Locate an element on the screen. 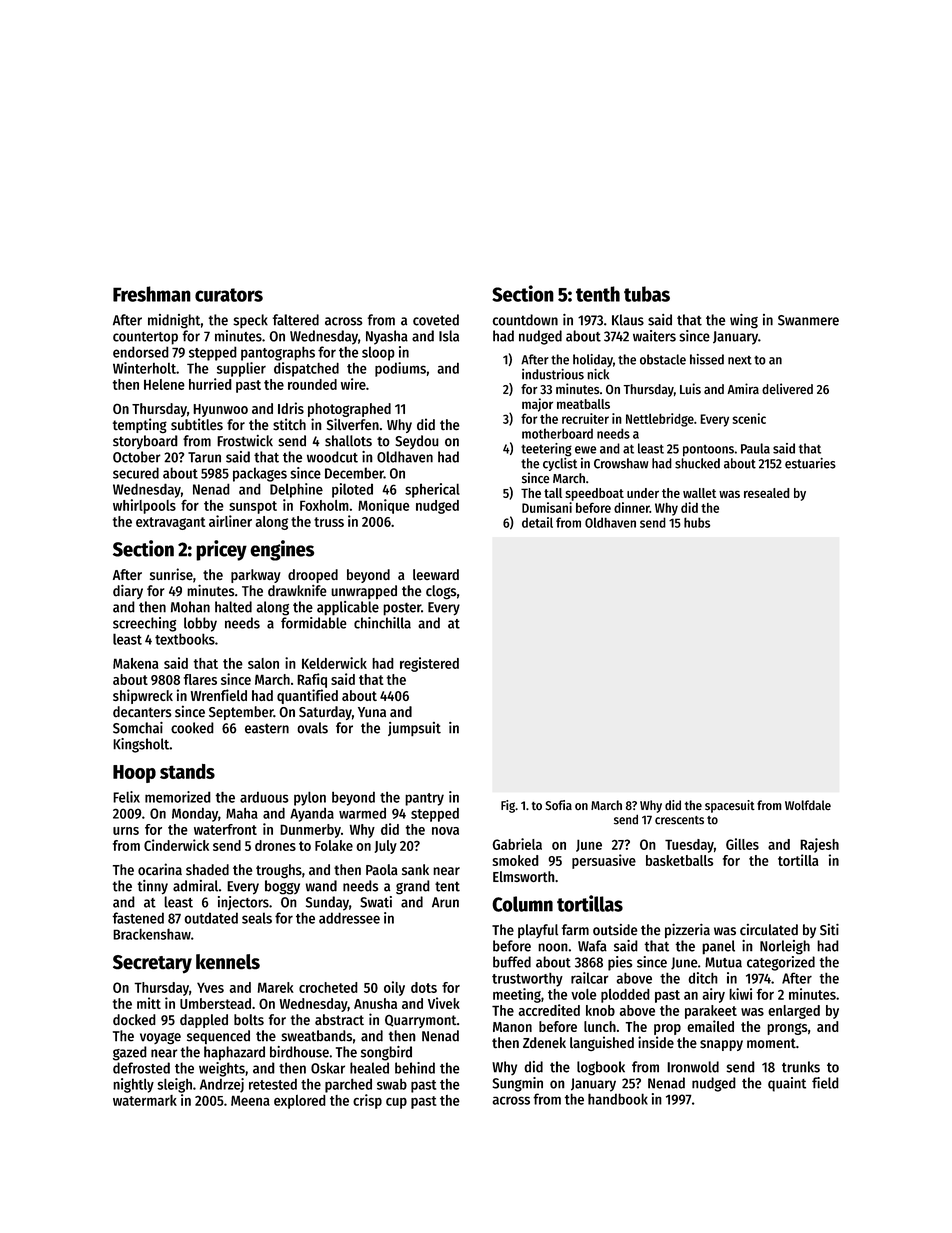  kiwi is located at coordinates (740, 994).
